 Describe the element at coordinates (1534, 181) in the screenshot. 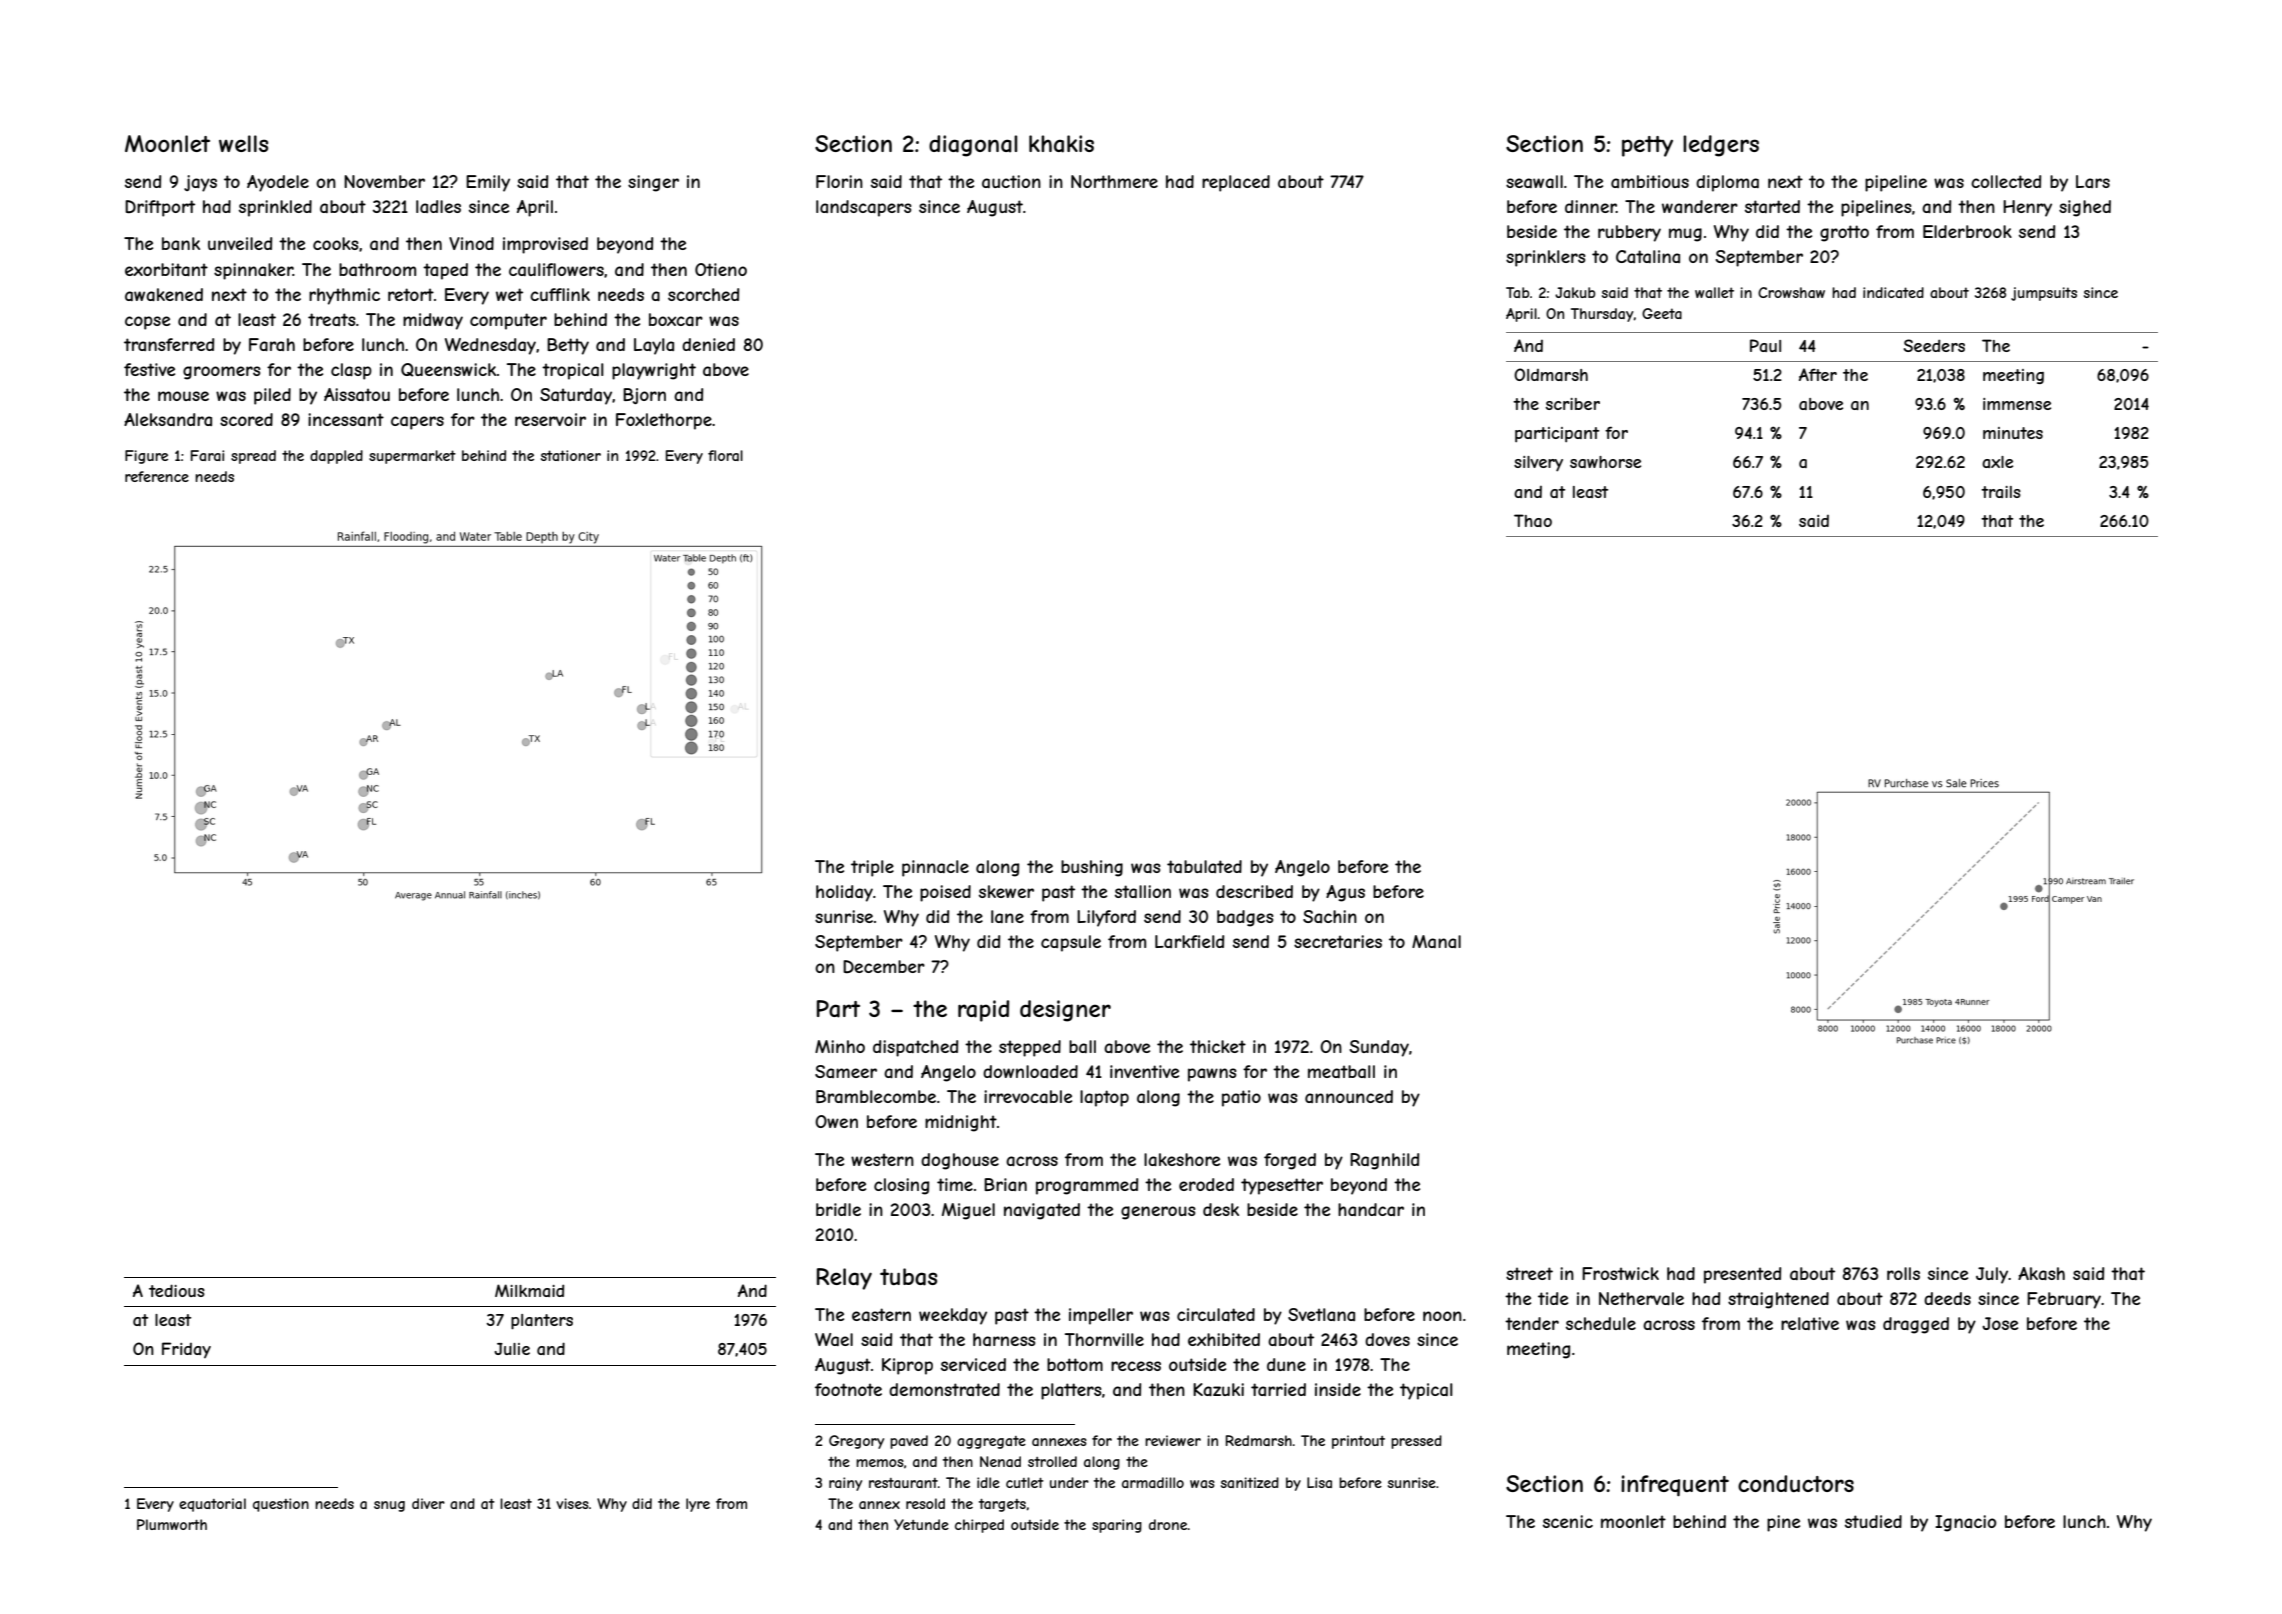

I see `seawall` at that location.
